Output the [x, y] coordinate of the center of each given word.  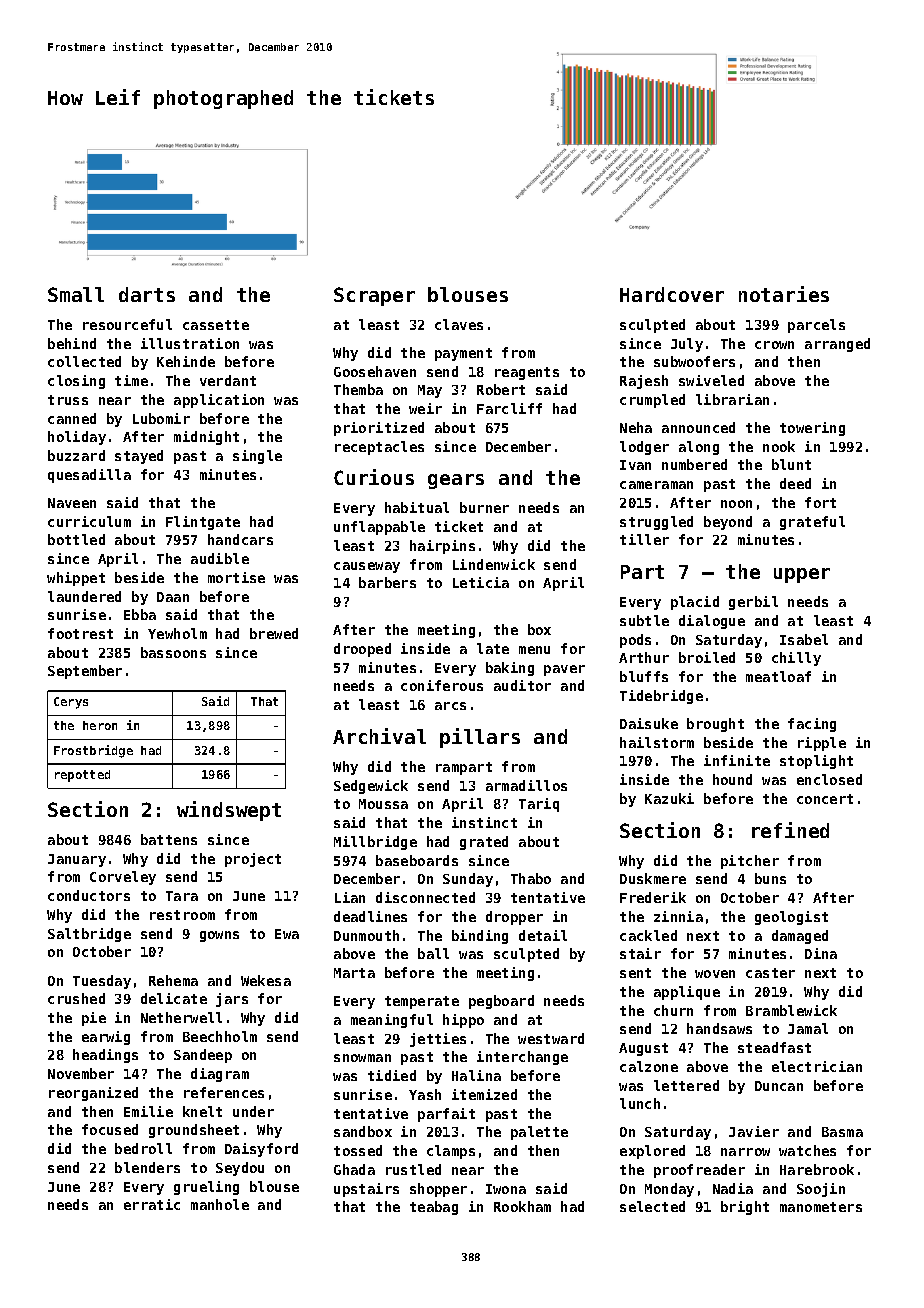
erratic [152, 1204]
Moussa [383, 804]
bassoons [173, 652]
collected [84, 361]
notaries [784, 294]
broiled [707, 657]
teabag [434, 1208]
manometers [821, 1207]
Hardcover [672, 294]
